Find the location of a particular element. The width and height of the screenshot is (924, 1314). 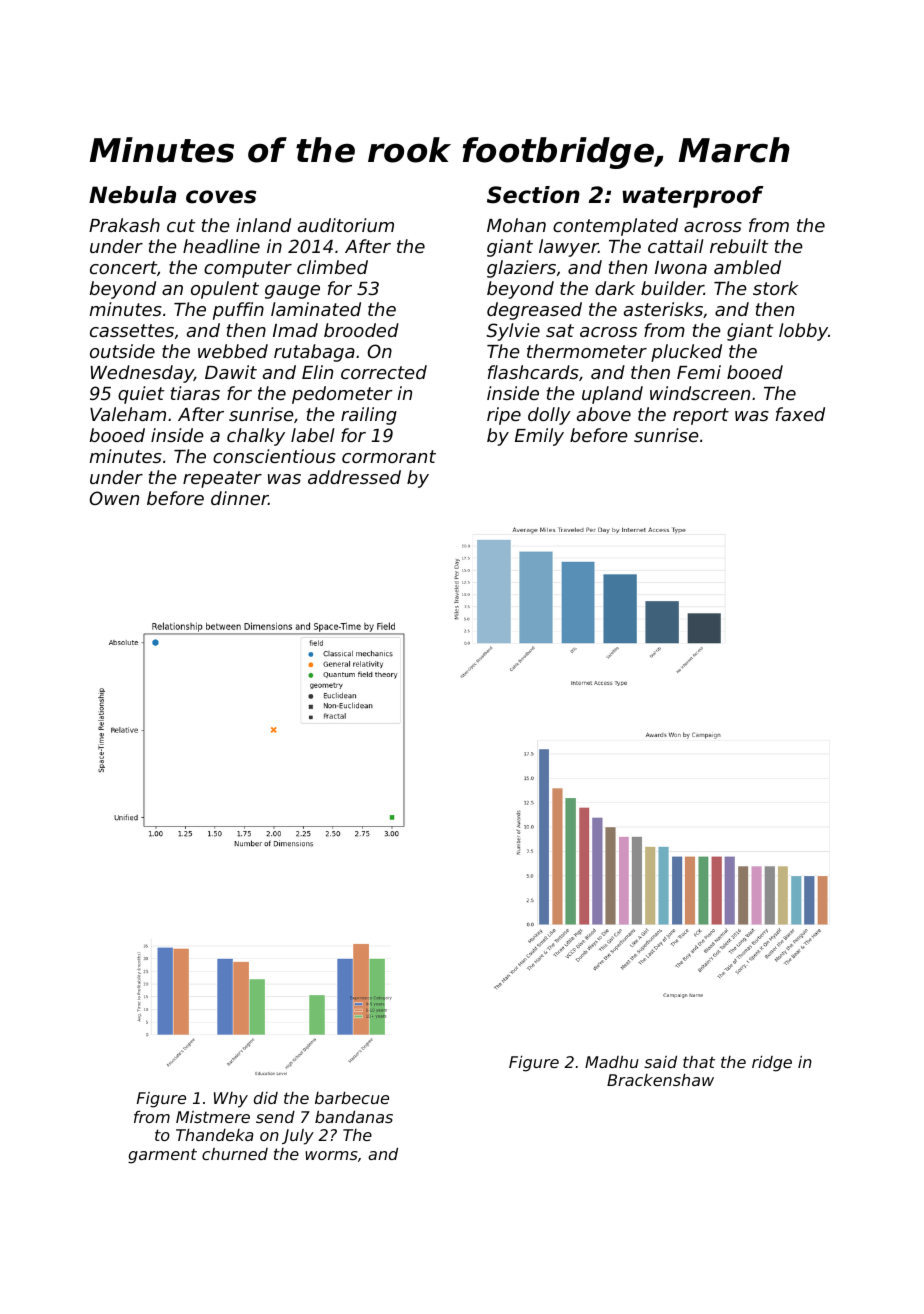

dinner is located at coordinates (240, 498).
